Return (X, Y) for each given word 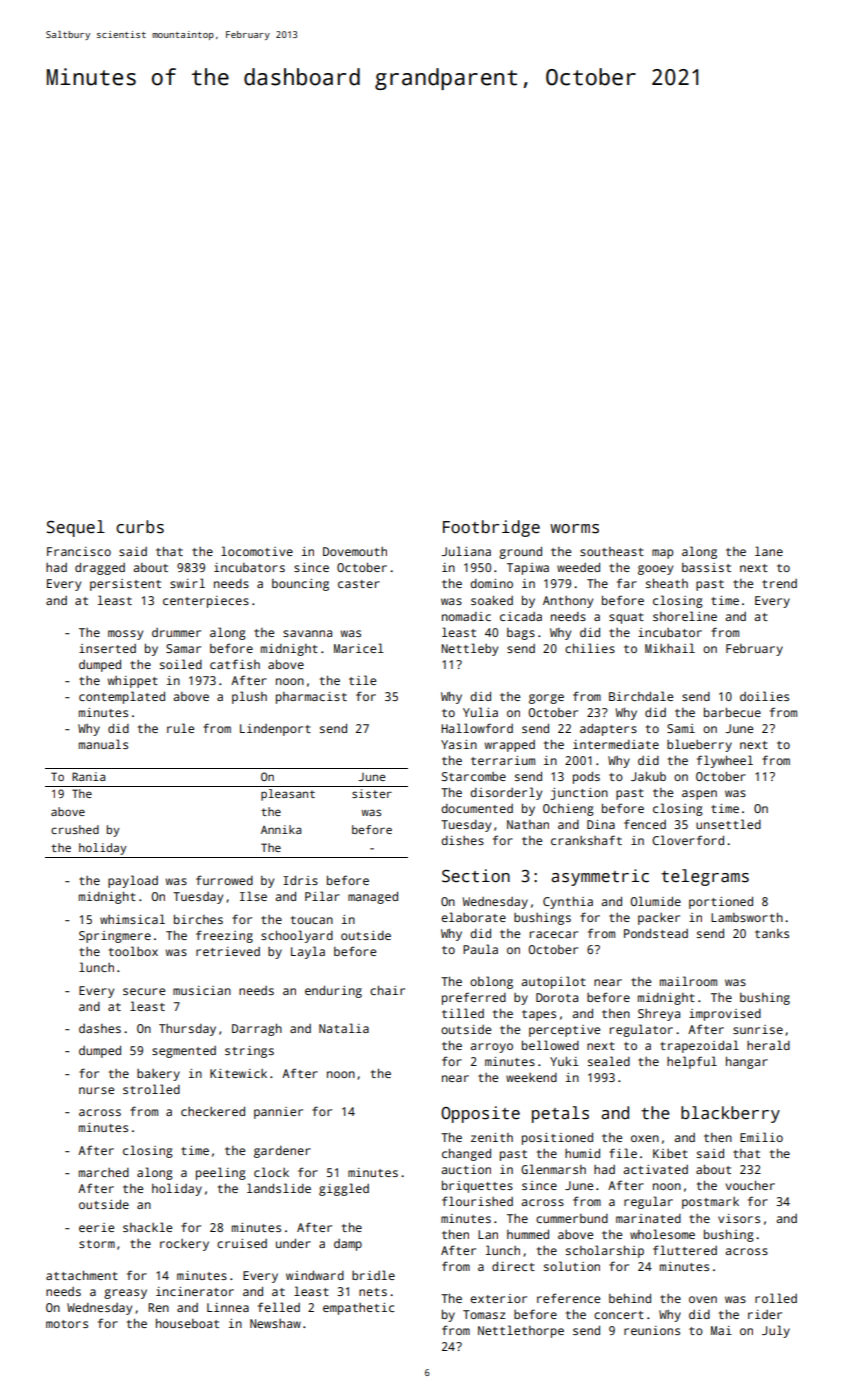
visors (739, 1218)
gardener (282, 1152)
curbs (140, 527)
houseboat (187, 1323)
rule (180, 728)
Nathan (528, 824)
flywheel (725, 761)
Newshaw (275, 1323)
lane (769, 551)
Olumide (656, 901)
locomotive (257, 551)
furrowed (224, 880)
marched (104, 1172)
